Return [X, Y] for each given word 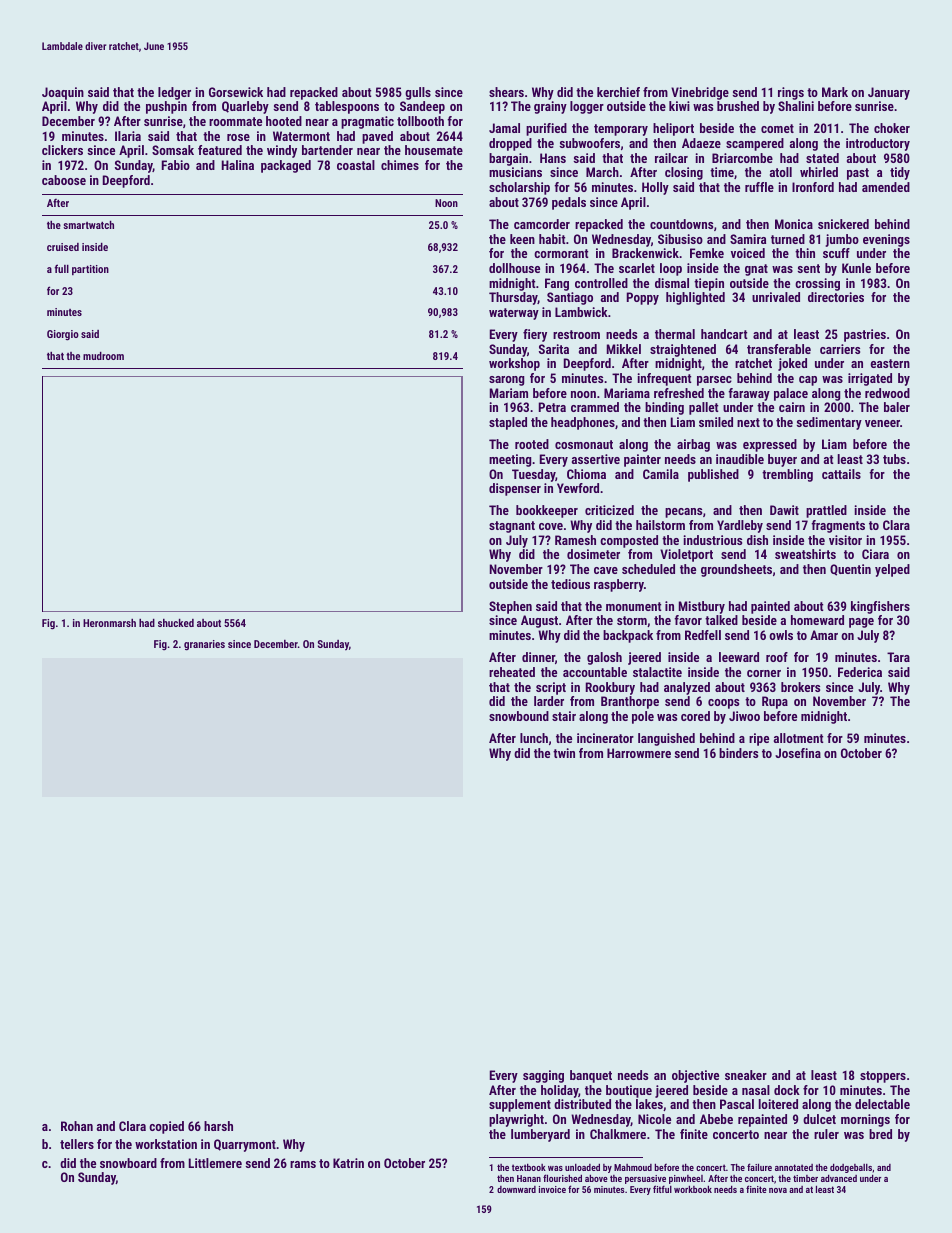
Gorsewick [236, 92]
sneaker [746, 1075]
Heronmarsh [109, 623]
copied [166, 1127]
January [889, 93]
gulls [418, 93]
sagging [543, 1076]
